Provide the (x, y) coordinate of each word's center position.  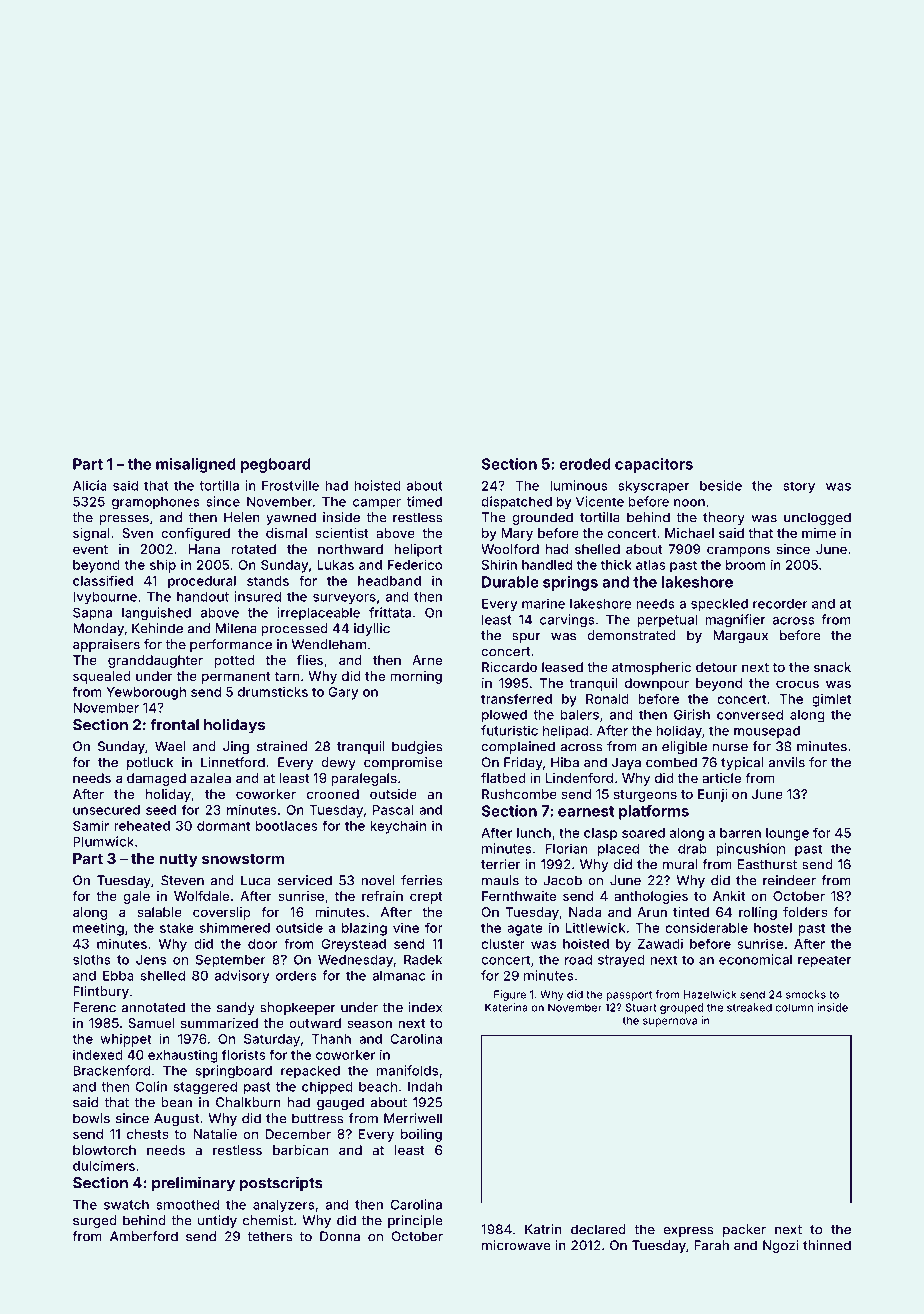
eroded (585, 464)
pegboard (276, 465)
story (799, 487)
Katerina (506, 1007)
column (794, 1007)
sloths (92, 959)
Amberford (144, 1236)
